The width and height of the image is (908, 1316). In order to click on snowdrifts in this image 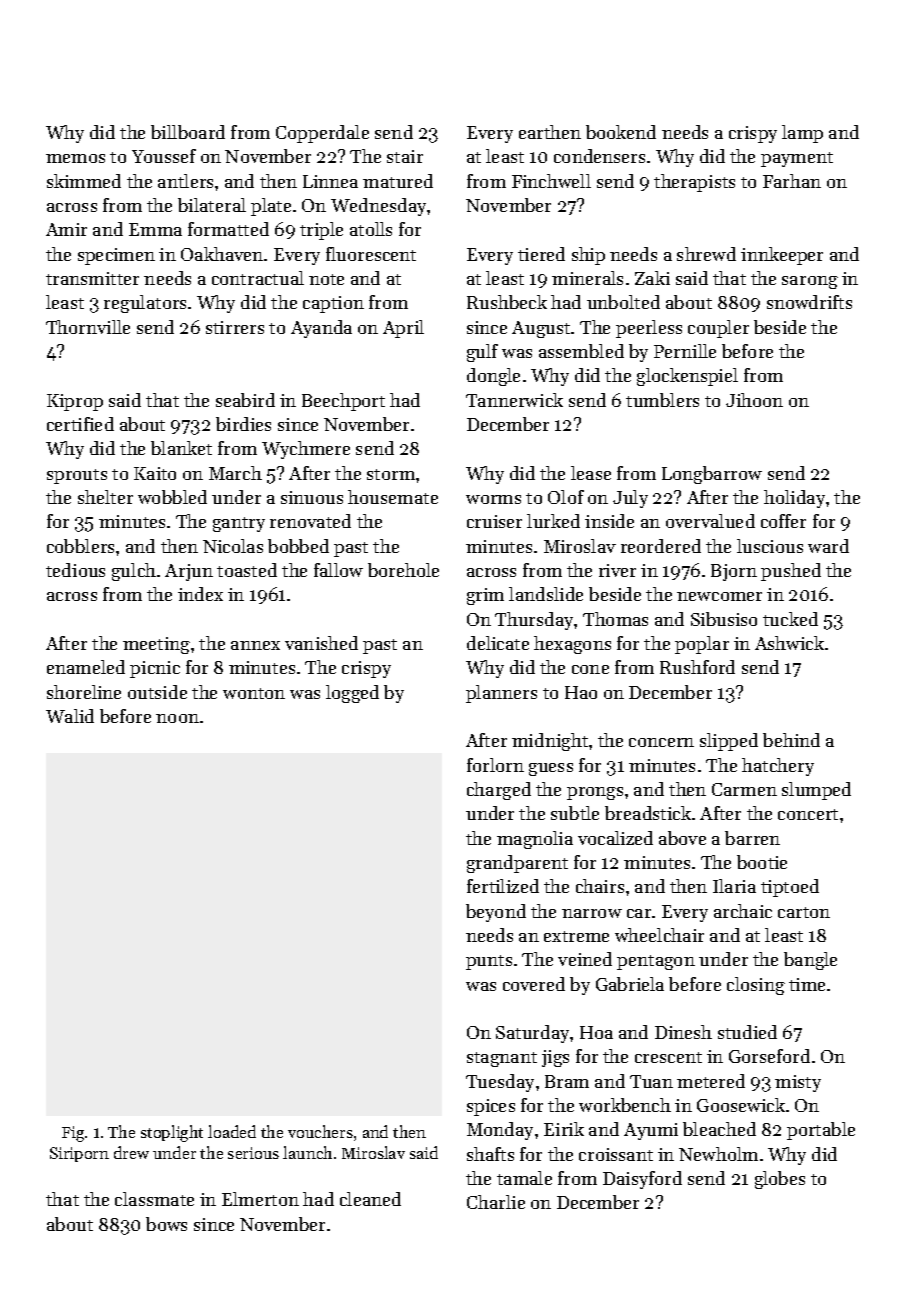, I will do `click(809, 302)`.
